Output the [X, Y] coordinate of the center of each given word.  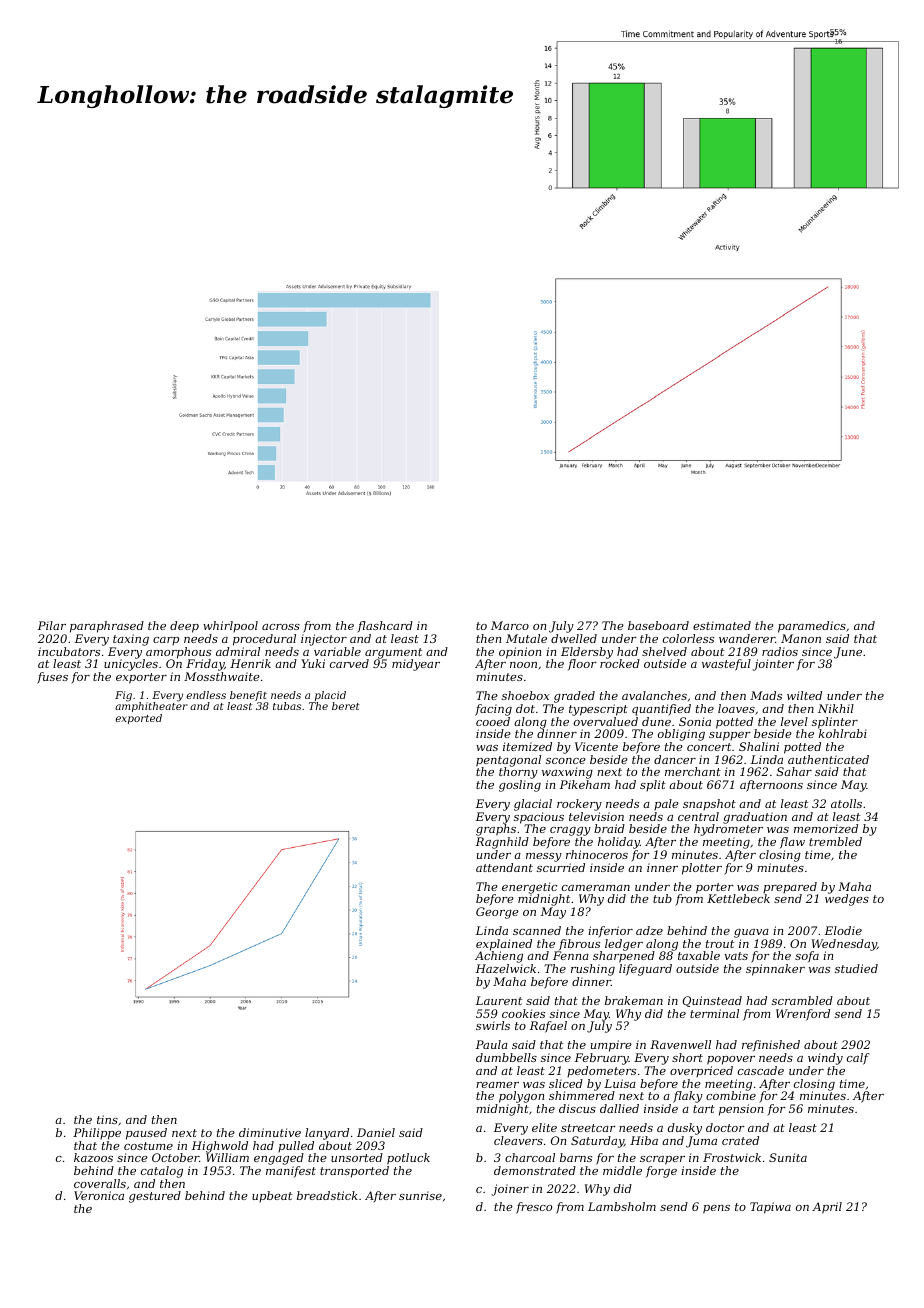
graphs [496, 830]
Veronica [99, 1195]
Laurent [499, 1000]
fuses [52, 678]
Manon [801, 638]
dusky [685, 1129]
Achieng [499, 957]
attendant [504, 867]
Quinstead [712, 1001]
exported [139, 719]
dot [525, 708]
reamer [497, 1085]
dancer [675, 759]
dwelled [574, 638]
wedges [847, 900]
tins [107, 1119]
